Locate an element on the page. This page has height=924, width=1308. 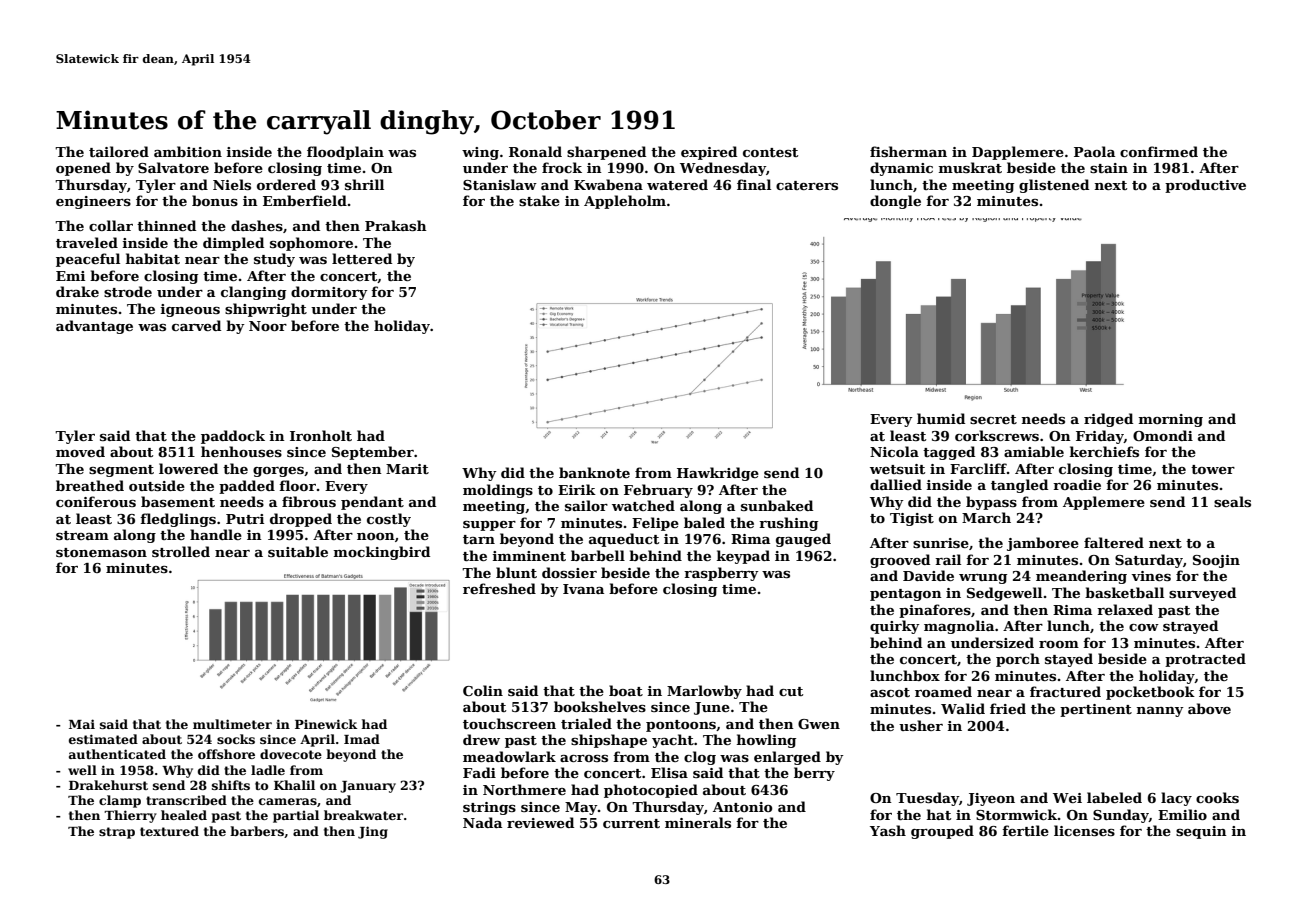
blunt is located at coordinates (516, 572).
